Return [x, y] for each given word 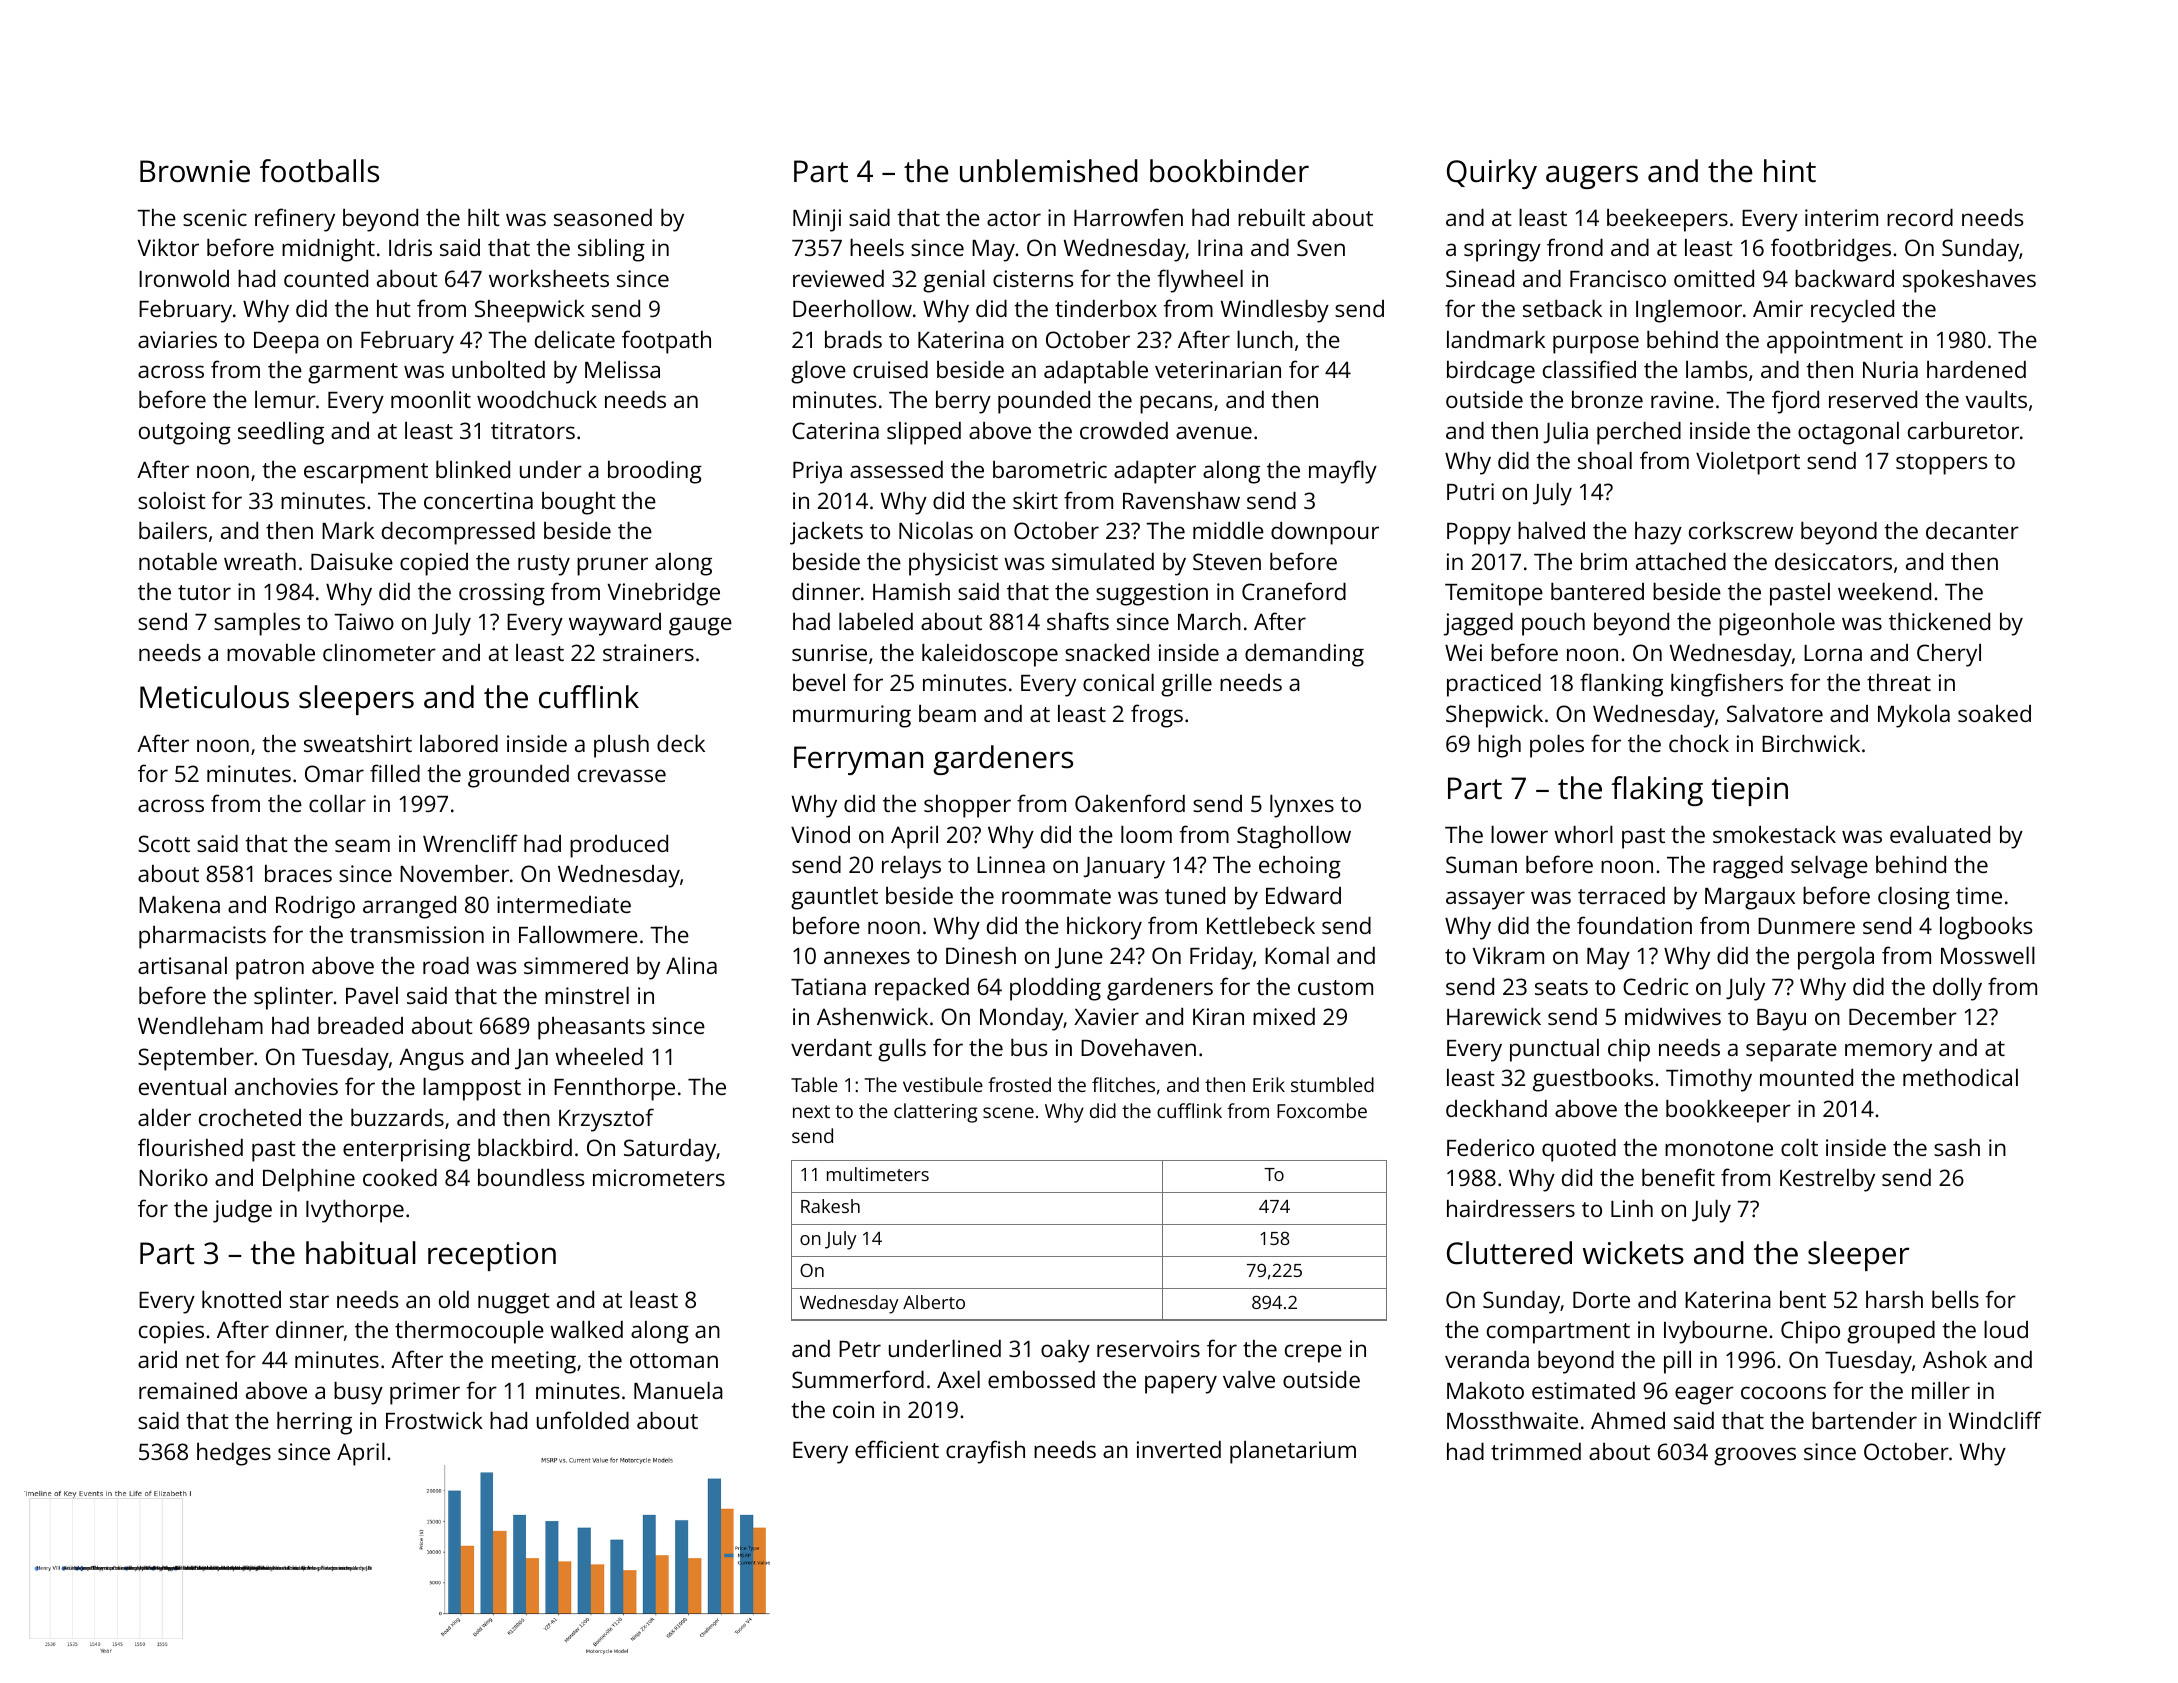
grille [1186, 685]
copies [171, 1332]
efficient [897, 1449]
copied [434, 564]
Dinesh [981, 955]
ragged [1748, 867]
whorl [1583, 834]
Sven [1321, 247]
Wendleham [200, 1025]
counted [326, 278]
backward [1844, 278]
